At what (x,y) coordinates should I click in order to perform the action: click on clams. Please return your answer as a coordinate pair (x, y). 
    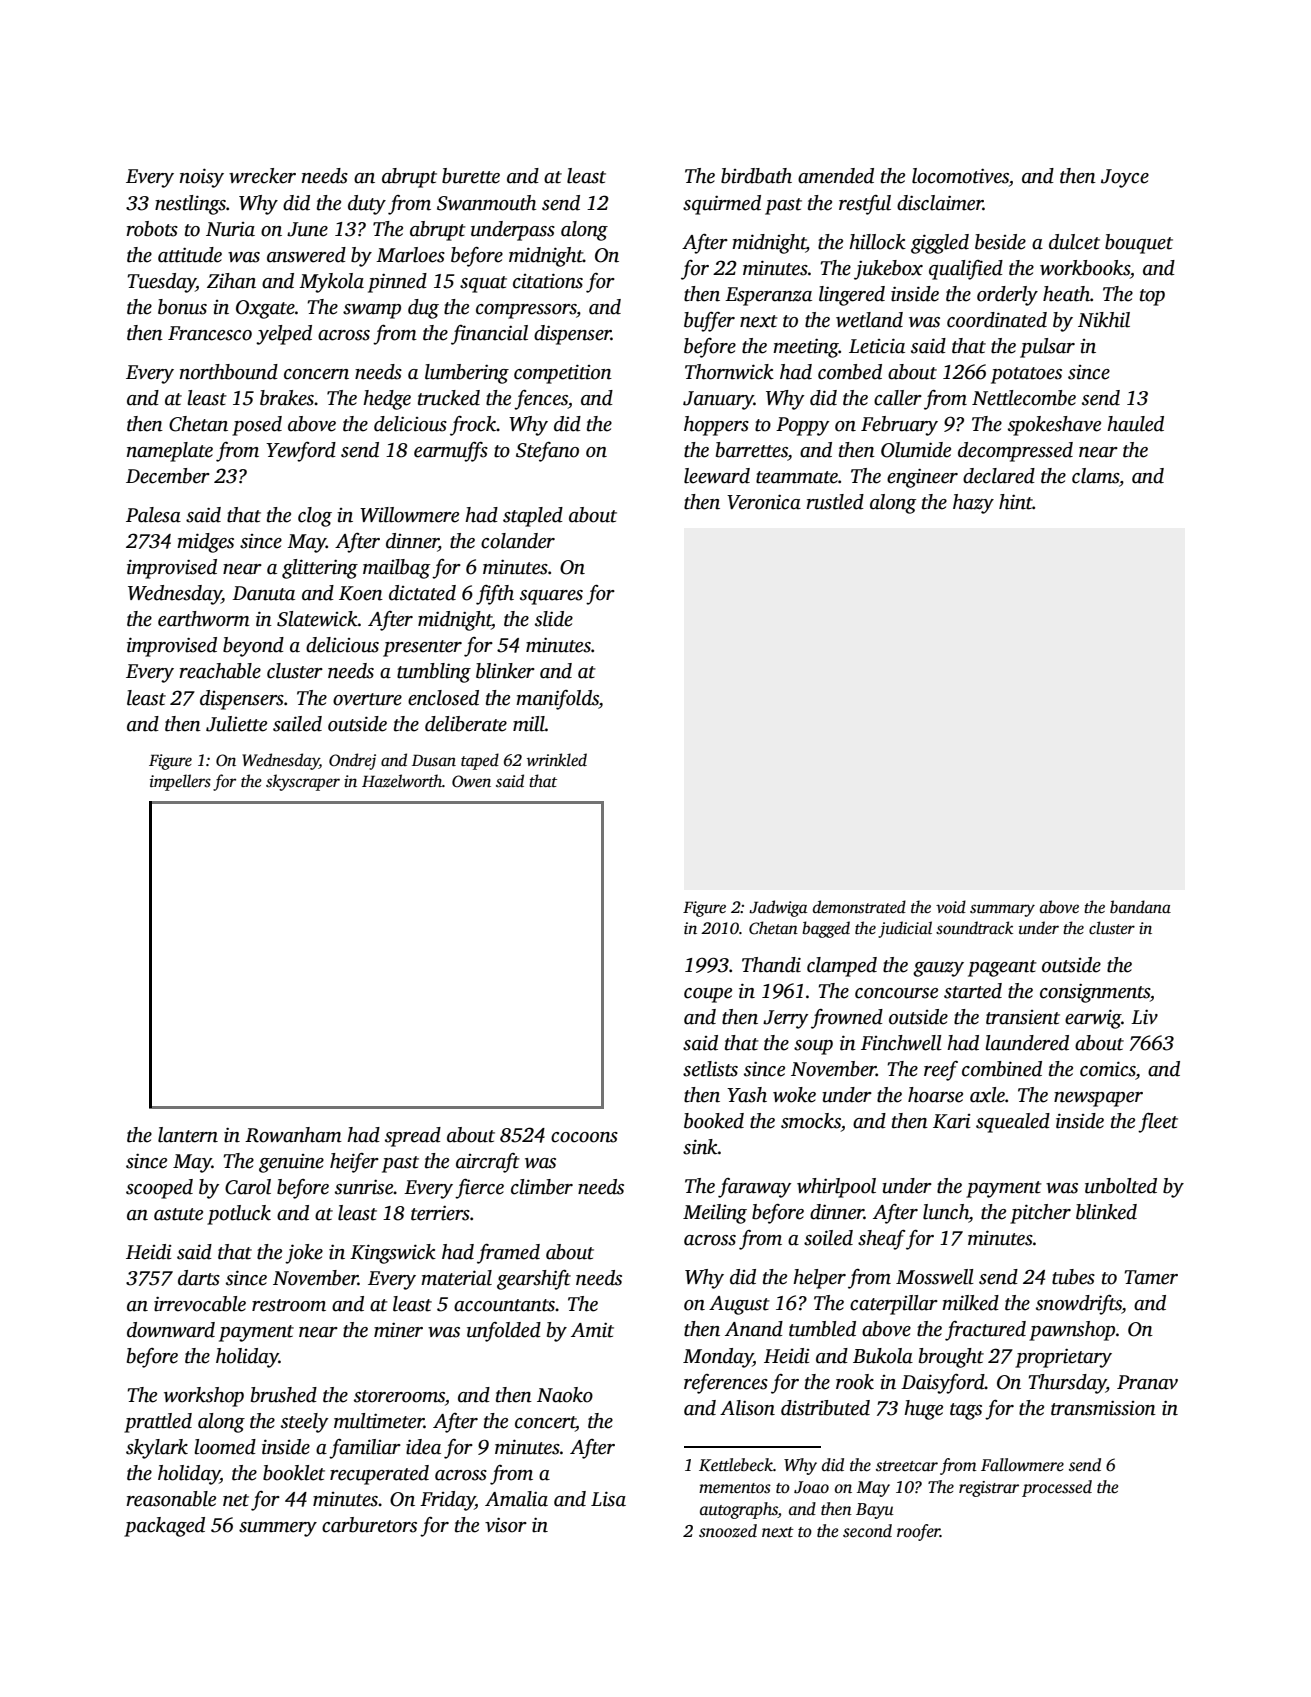
    Looking at the image, I should click on (1095, 476).
